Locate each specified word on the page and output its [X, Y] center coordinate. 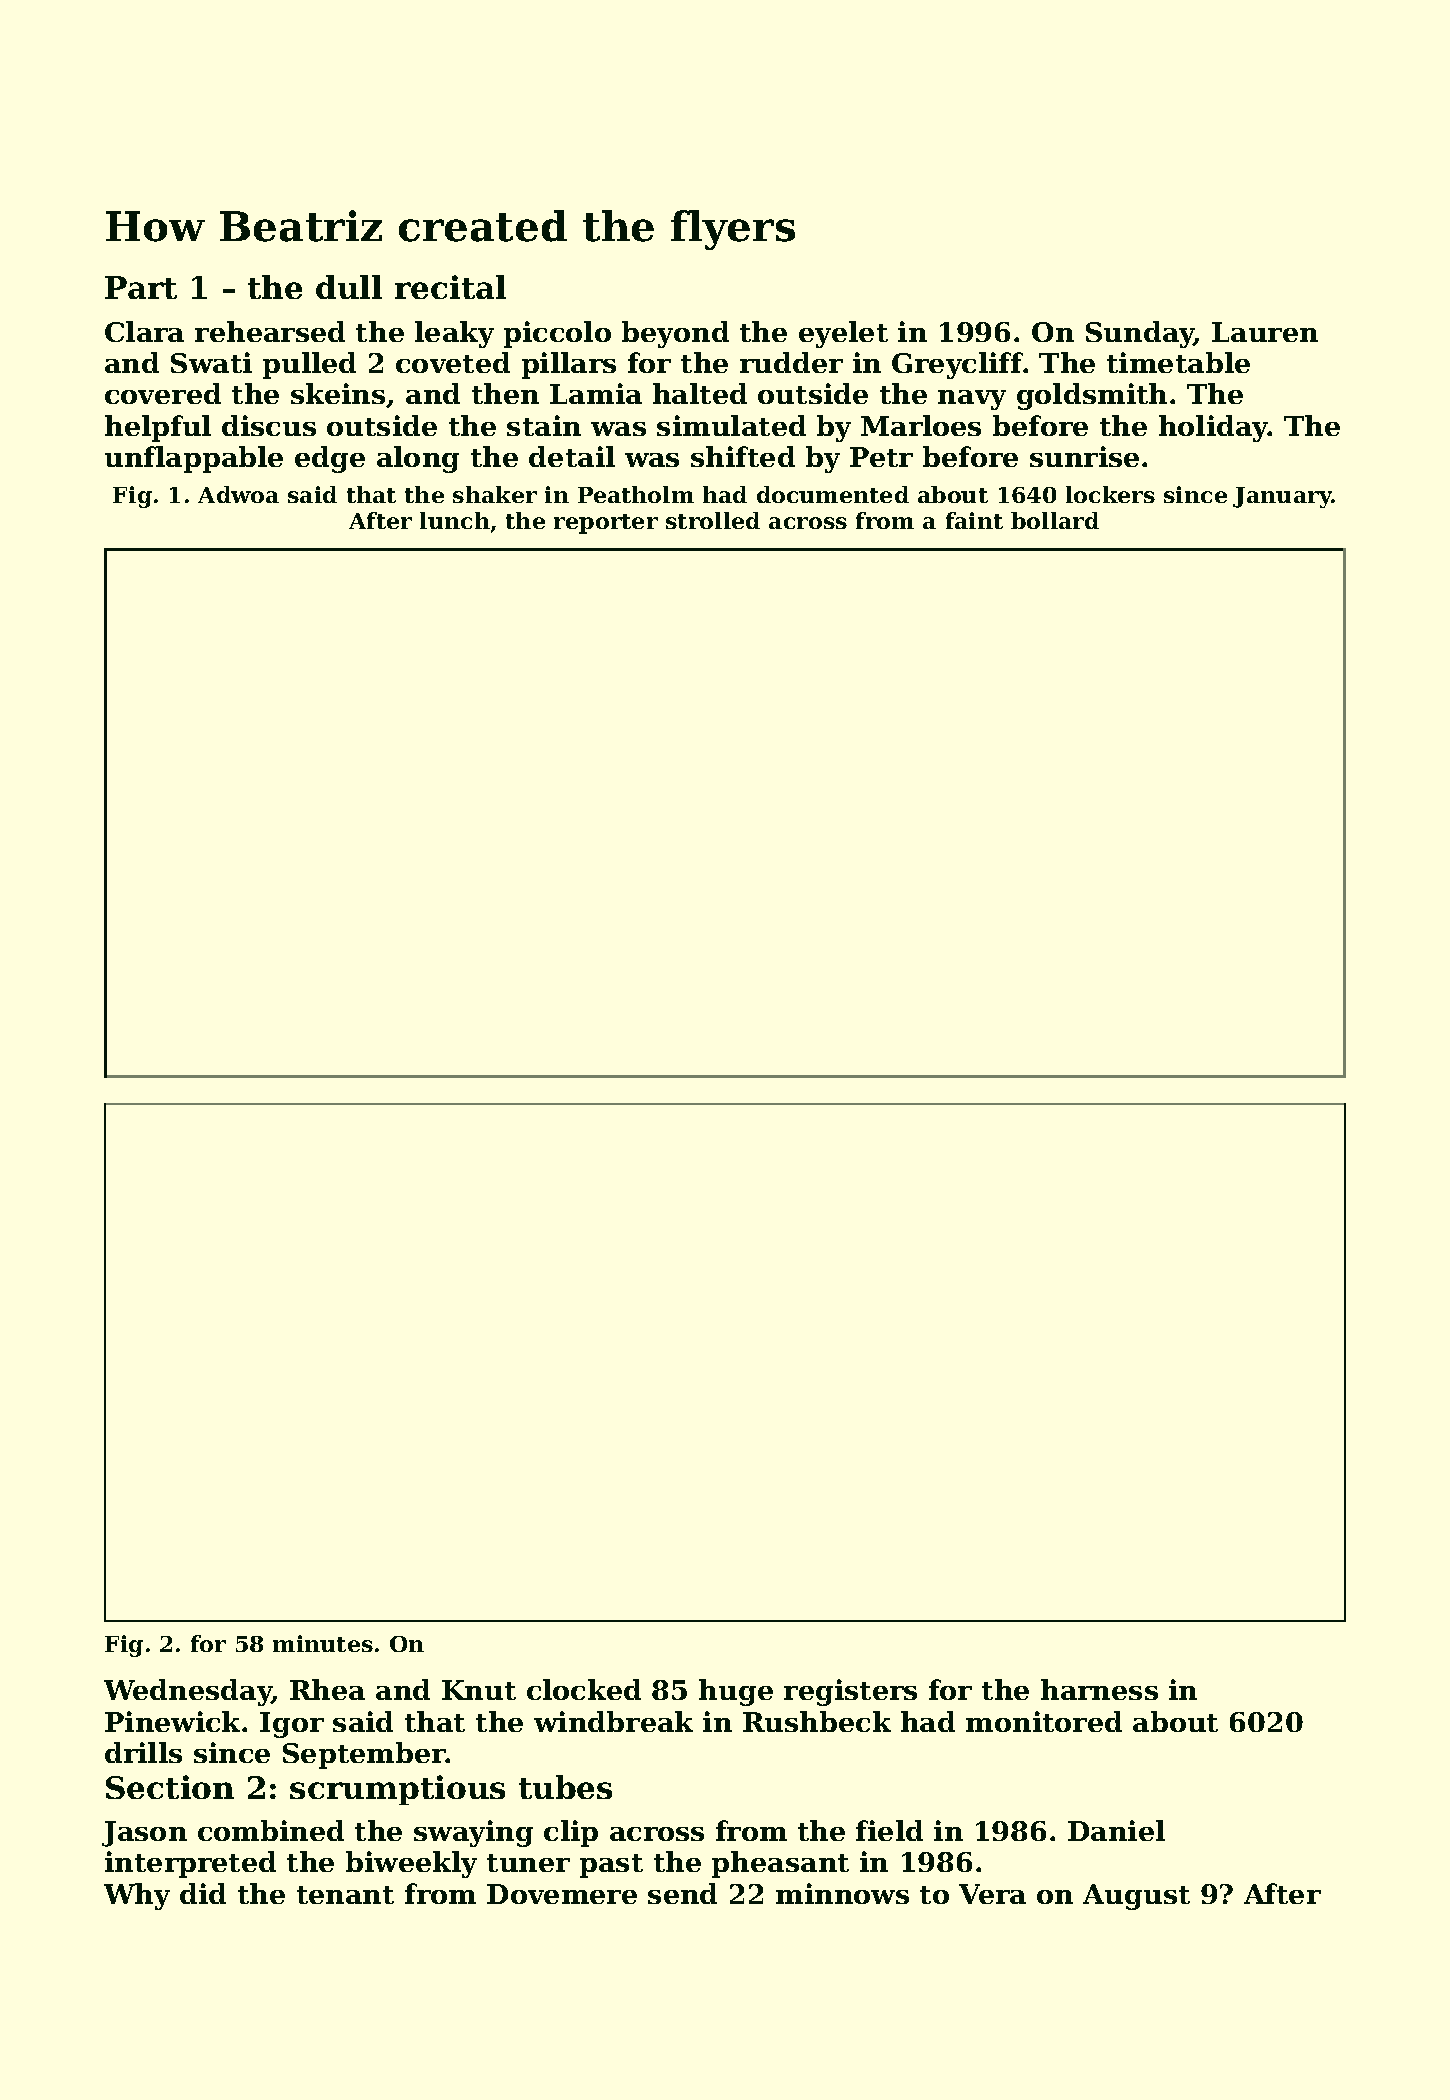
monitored [1044, 1721]
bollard [1055, 520]
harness [1099, 1689]
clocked [584, 1689]
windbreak [613, 1721]
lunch [455, 520]
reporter [606, 524]
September [364, 1755]
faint [974, 520]
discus [269, 425]
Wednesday [188, 1692]
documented [833, 494]
